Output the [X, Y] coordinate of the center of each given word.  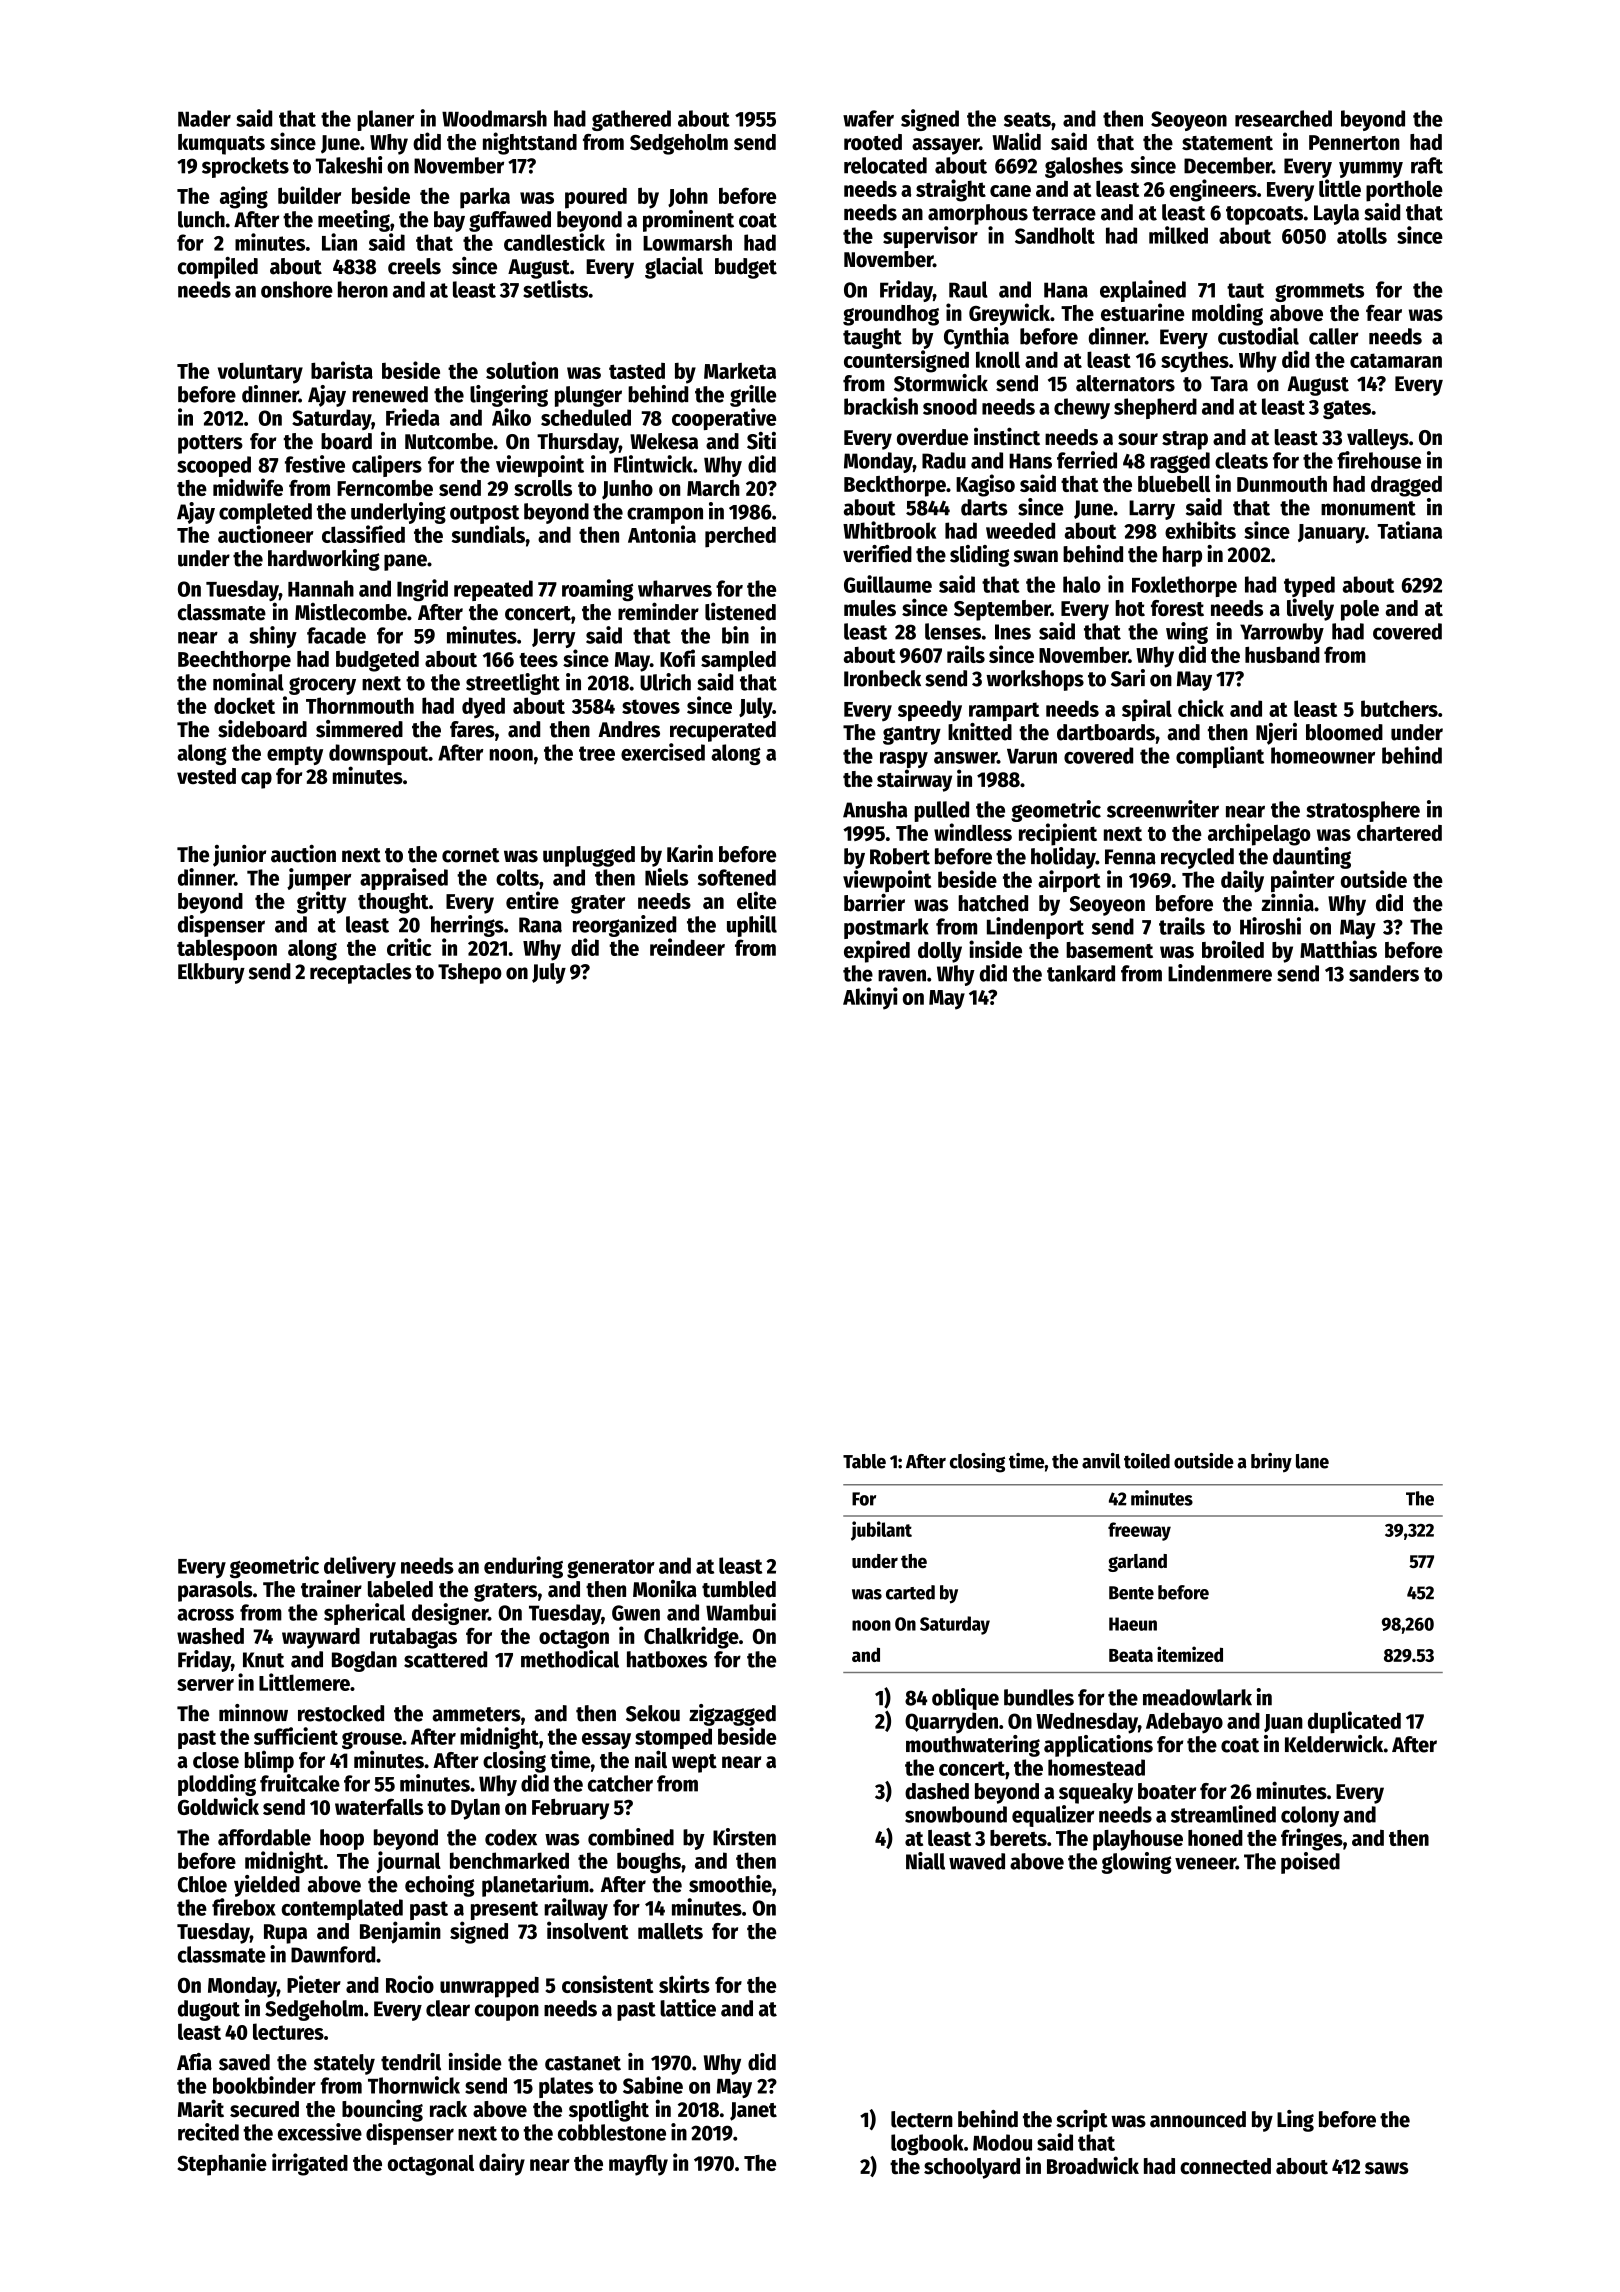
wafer [868, 118]
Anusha [875, 809]
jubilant [881, 1531]
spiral [1147, 710]
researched [1283, 118]
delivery [360, 1567]
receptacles [361, 973]
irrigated [310, 2164]
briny [1271, 1463]
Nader [204, 118]
